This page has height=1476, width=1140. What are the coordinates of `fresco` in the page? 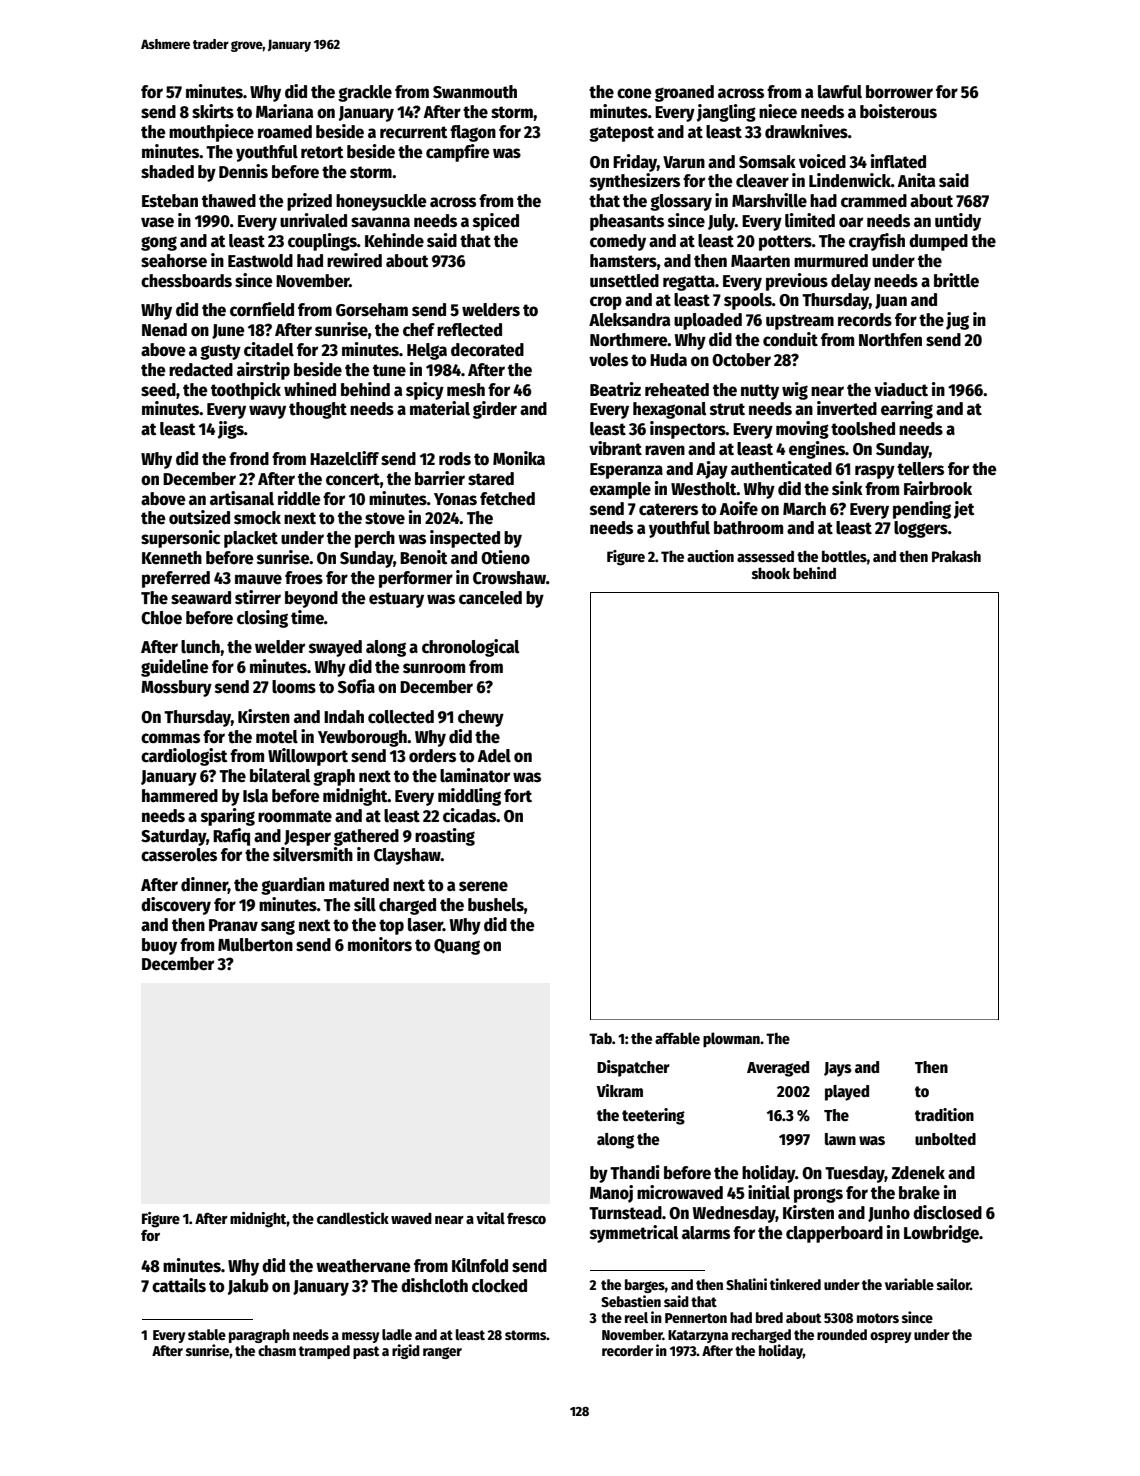 It's located at (526, 1218).
